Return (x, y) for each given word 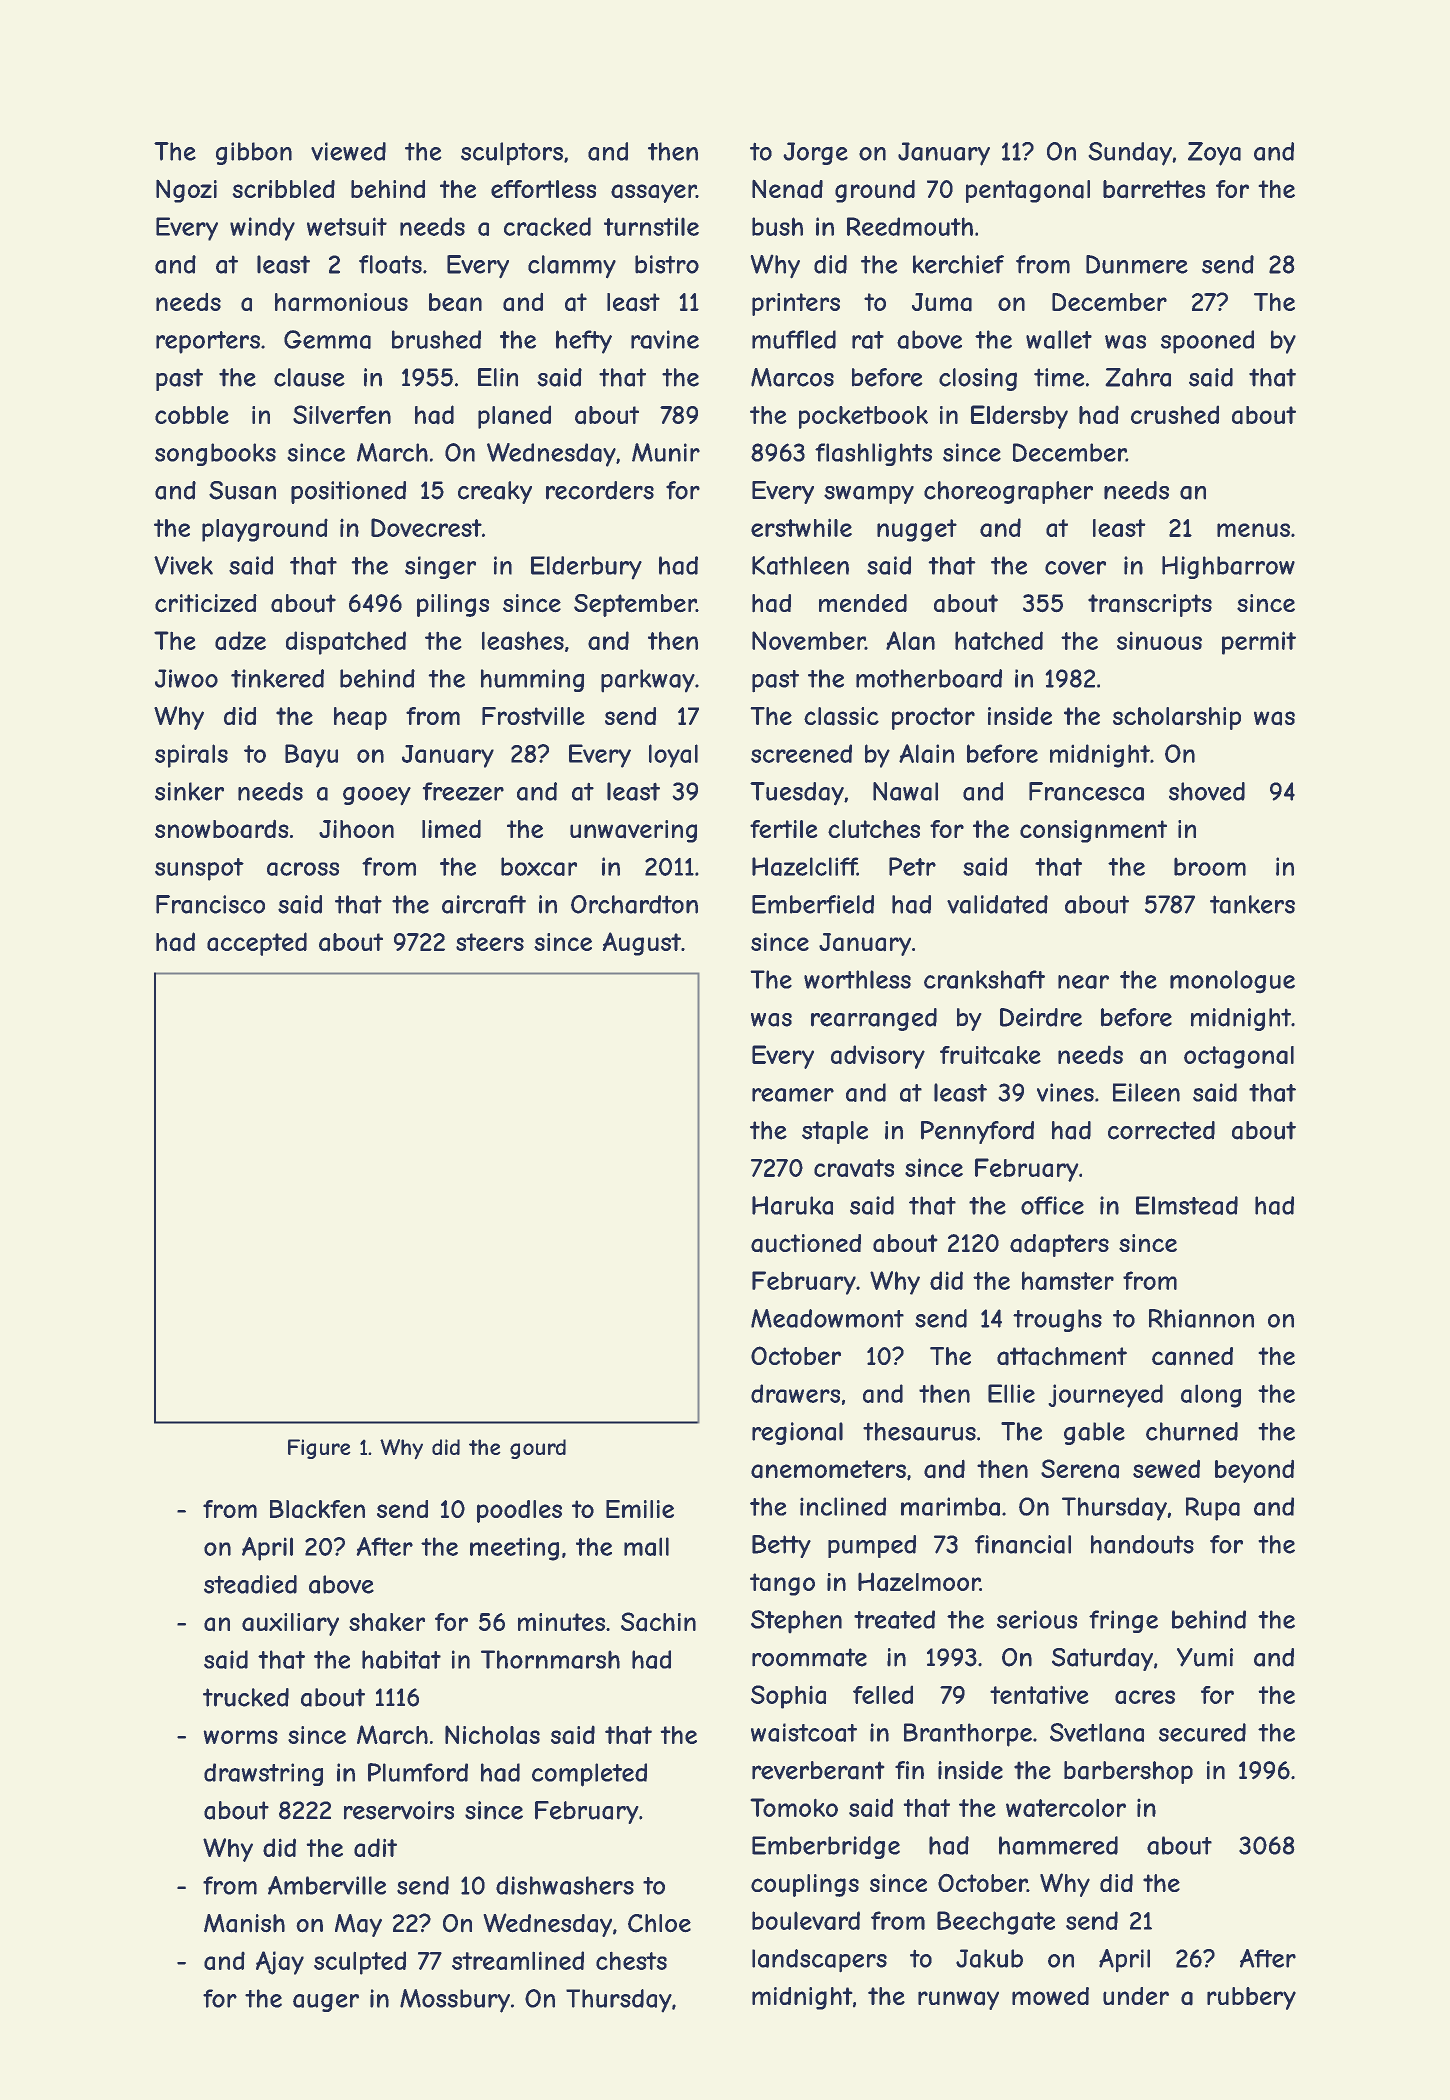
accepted (257, 944)
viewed (348, 151)
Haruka (792, 1205)
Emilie (640, 1509)
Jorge (815, 153)
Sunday (1130, 154)
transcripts (1150, 605)
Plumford (418, 1772)
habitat (401, 1659)
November (808, 640)
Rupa (1213, 1509)
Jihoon (356, 829)
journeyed (1105, 1396)
